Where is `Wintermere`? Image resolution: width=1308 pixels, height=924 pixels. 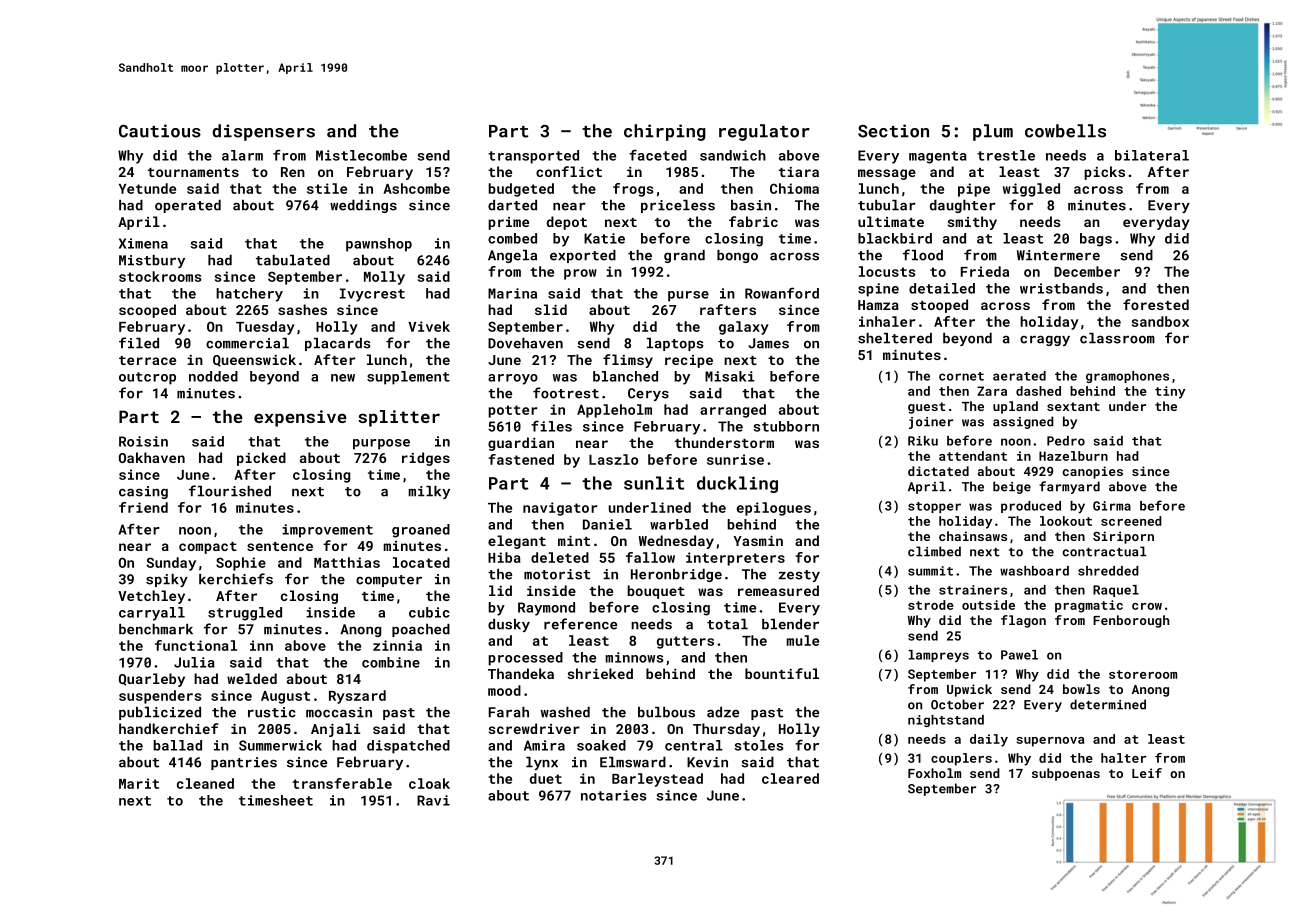
Wintermere is located at coordinates (1058, 255).
